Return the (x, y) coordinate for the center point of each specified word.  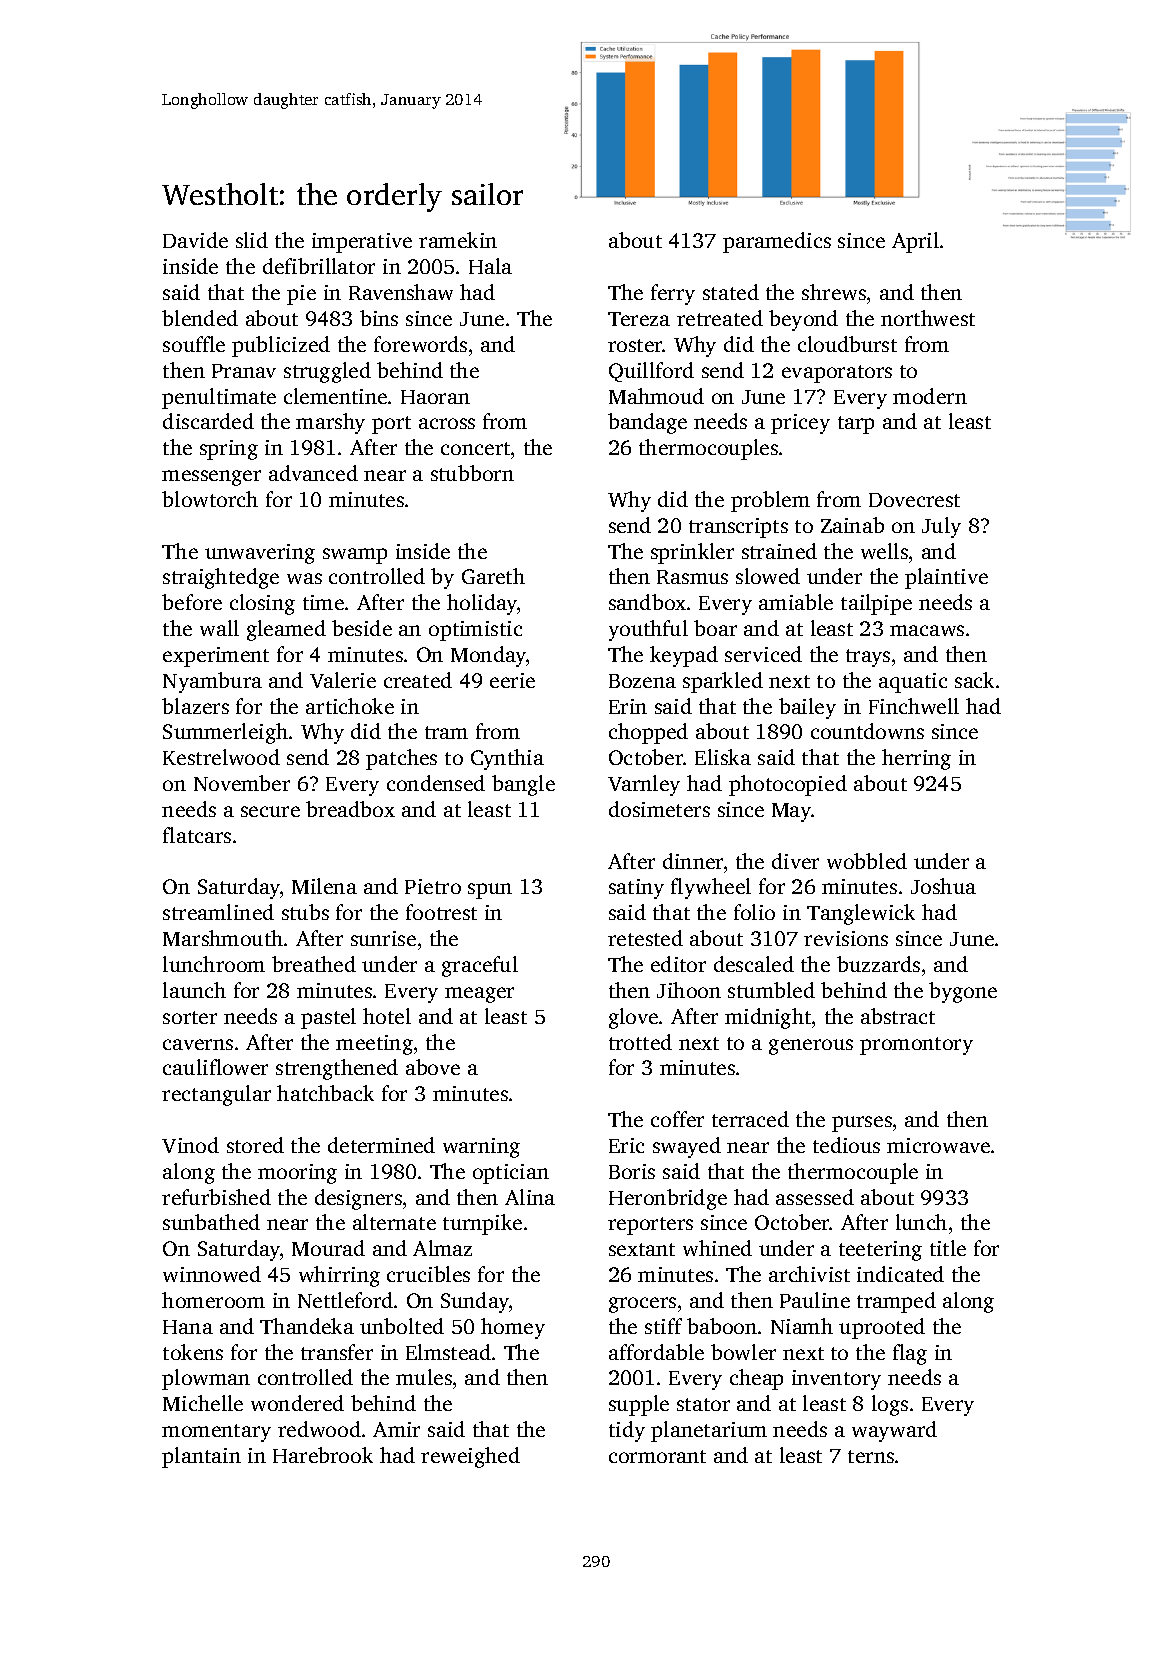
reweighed (470, 1457)
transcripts (738, 528)
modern (930, 396)
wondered (297, 1403)
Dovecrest (914, 500)
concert (475, 448)
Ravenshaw (401, 292)
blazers (195, 706)
